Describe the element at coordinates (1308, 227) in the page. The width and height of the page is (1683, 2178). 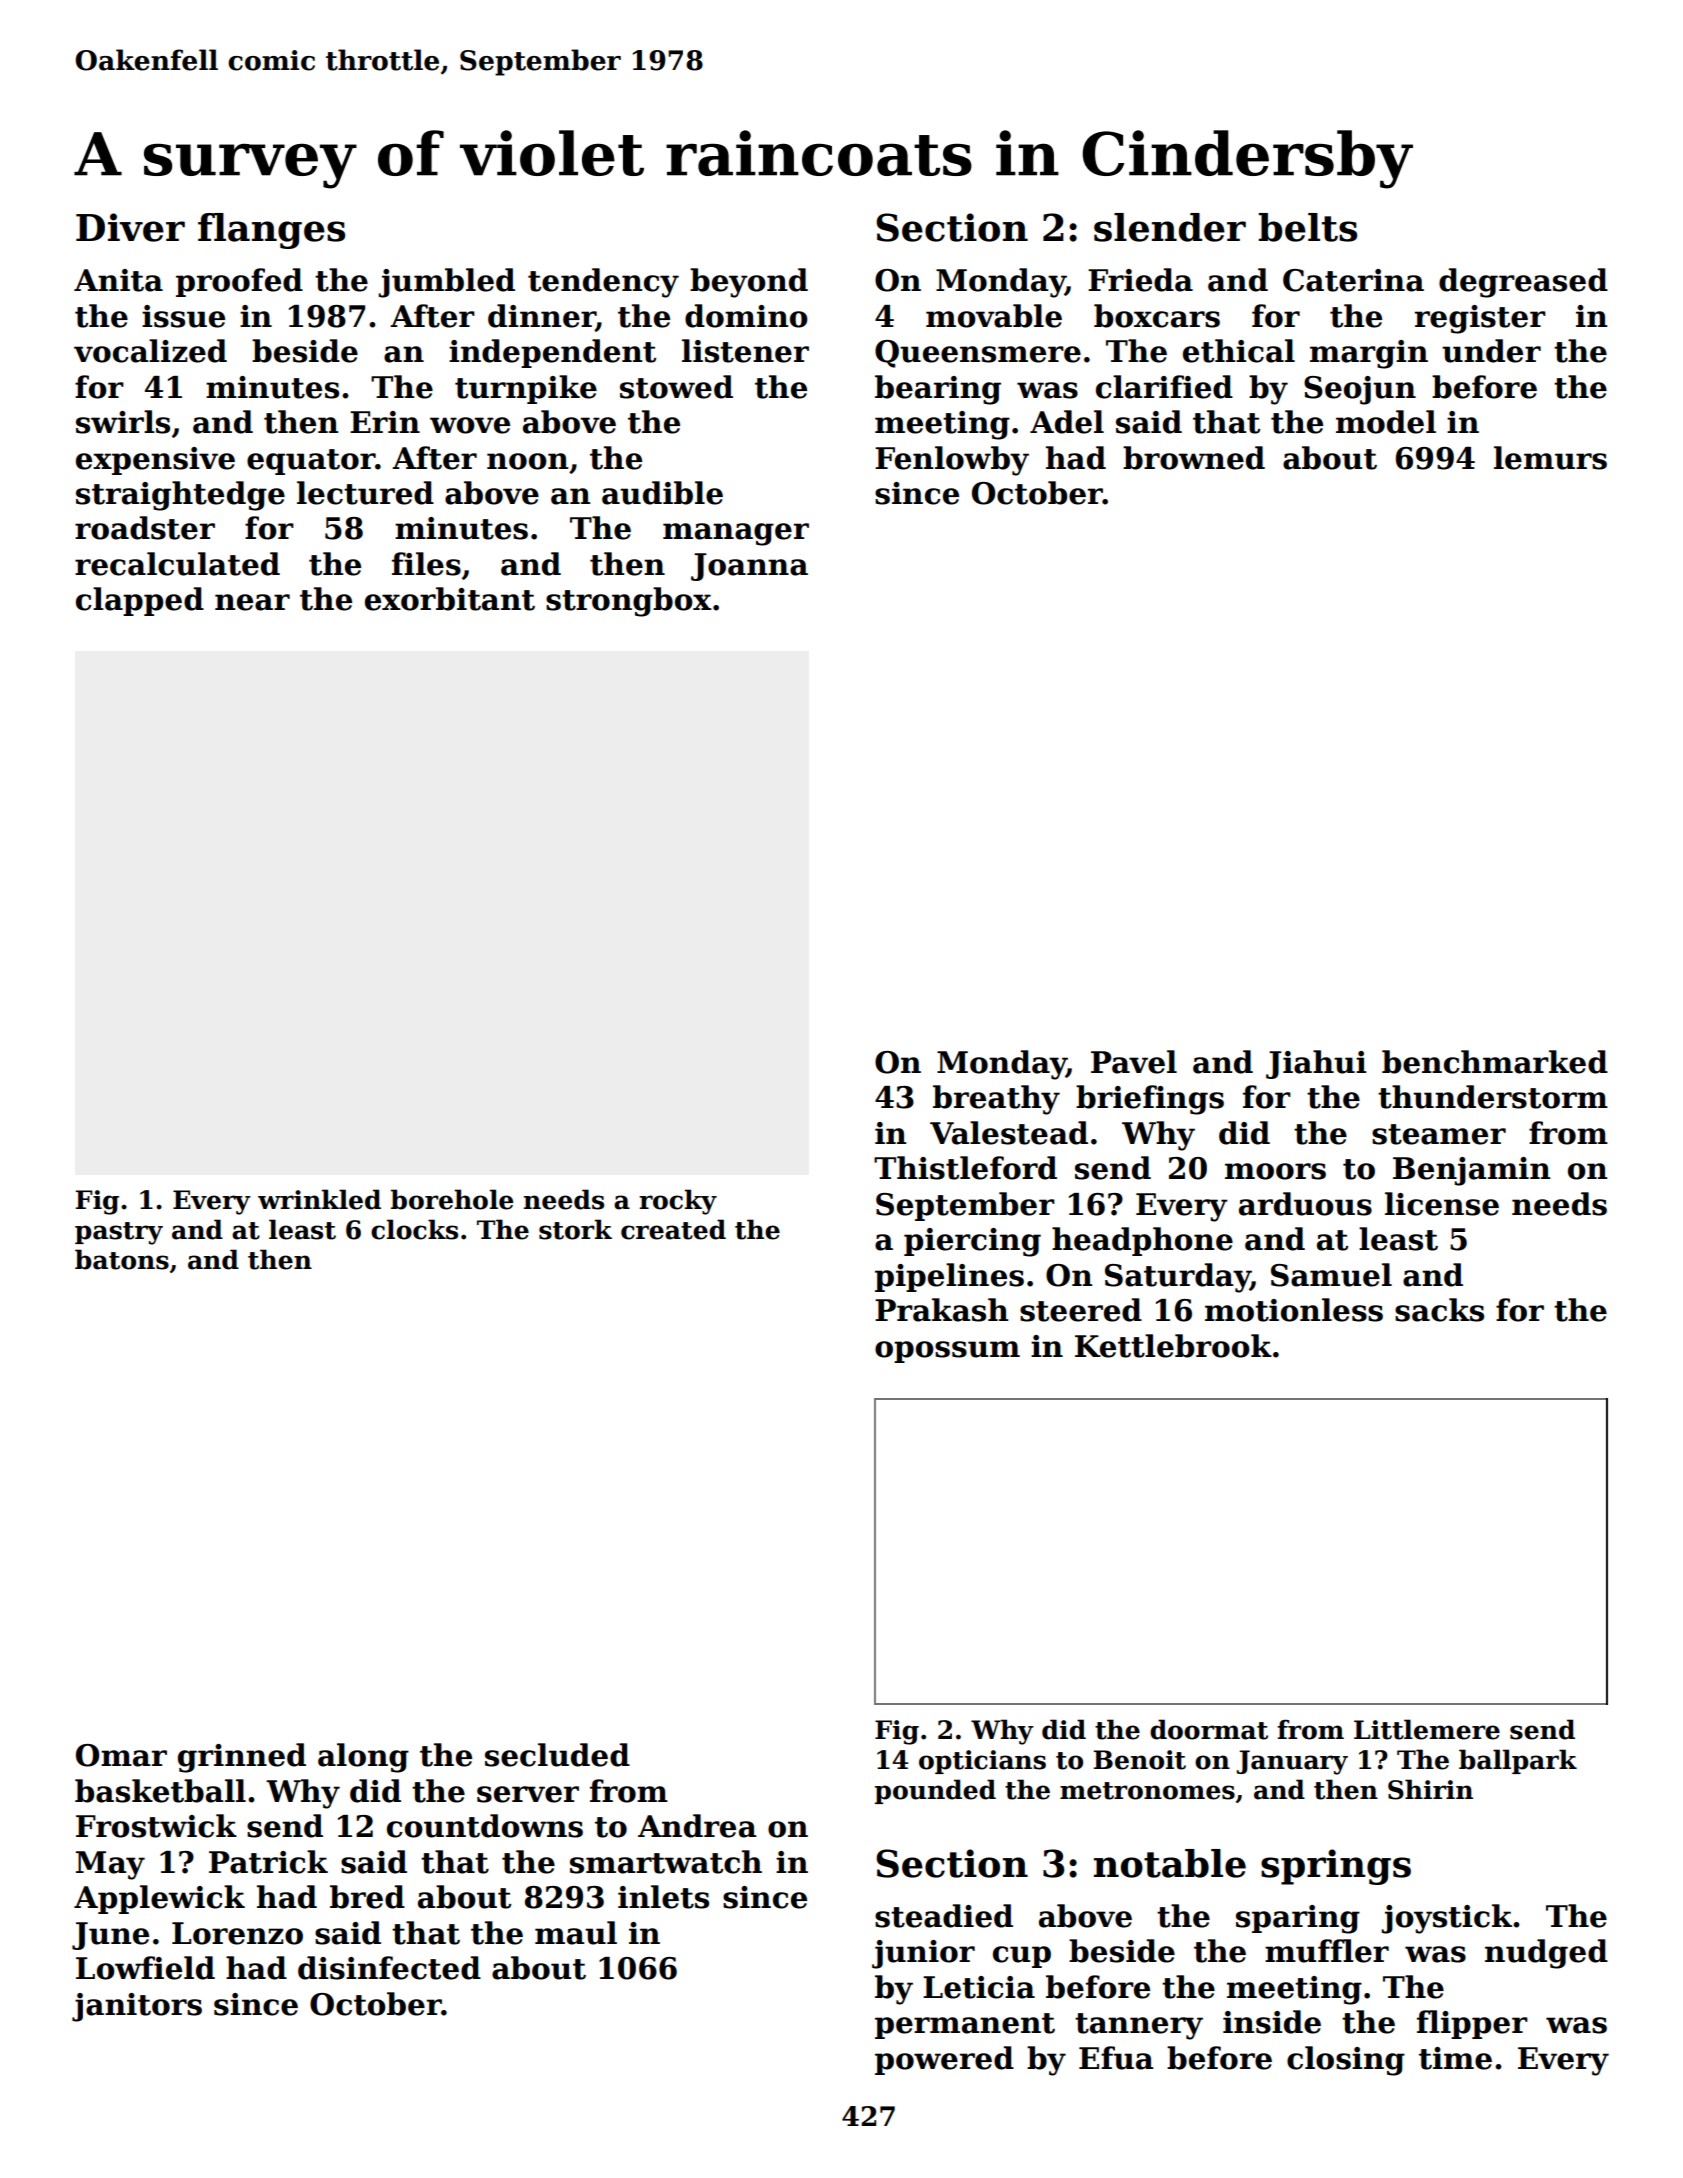
I see `belts` at that location.
